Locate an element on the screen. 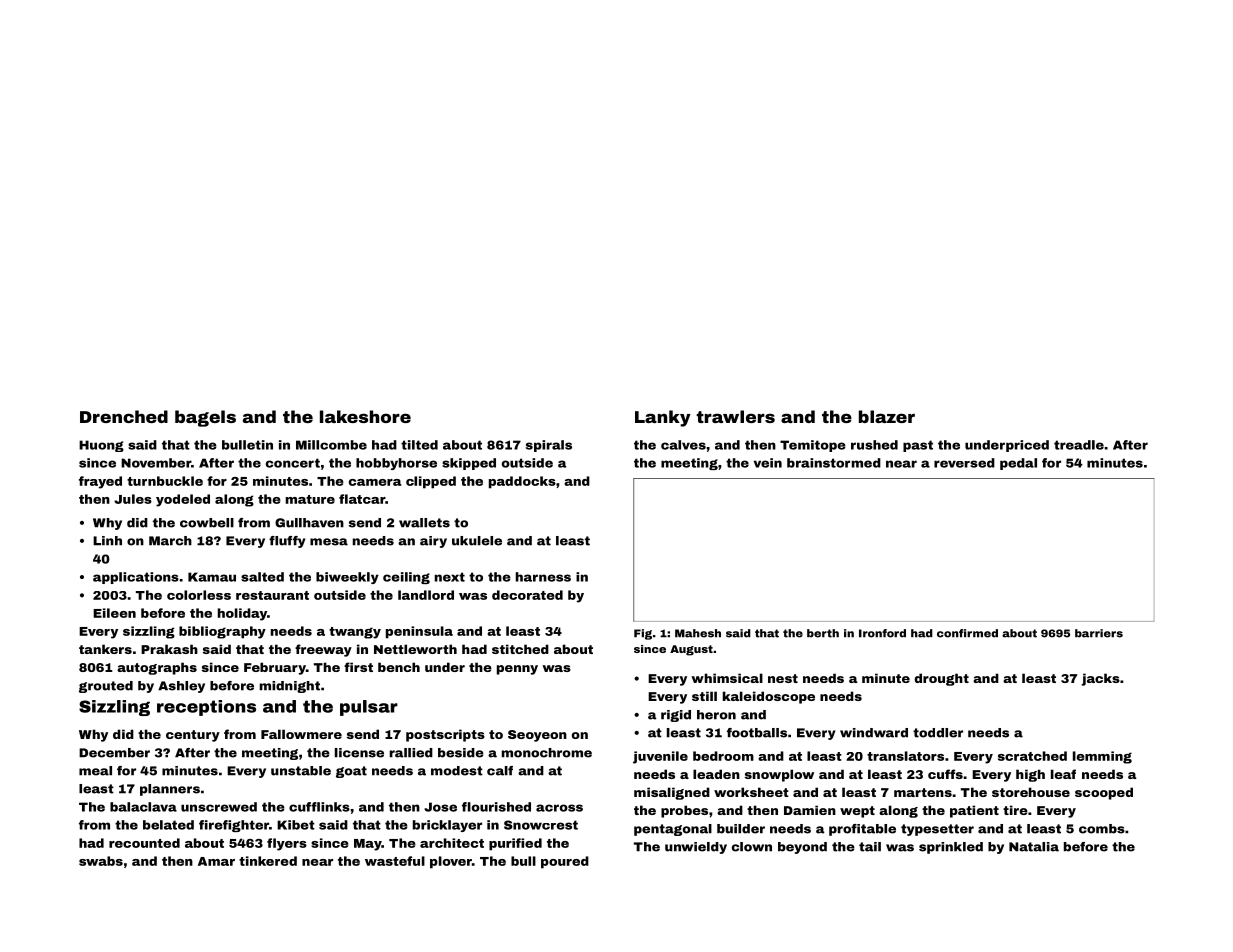 This screenshot has height=952, width=1233. Drenched is located at coordinates (124, 416).
